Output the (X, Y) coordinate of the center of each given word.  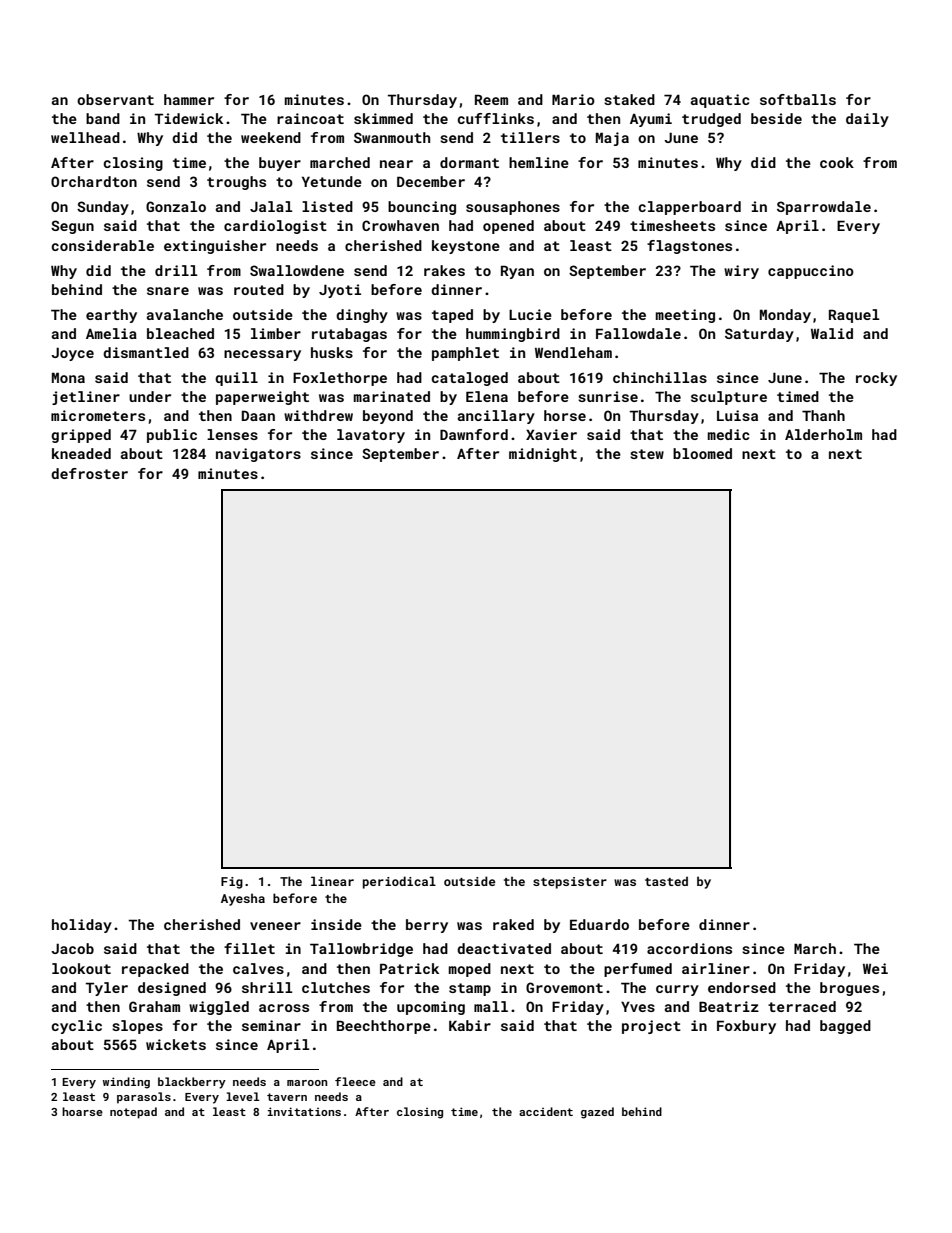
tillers (530, 137)
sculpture (729, 398)
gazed (597, 1113)
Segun (72, 227)
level (243, 1096)
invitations (304, 1111)
